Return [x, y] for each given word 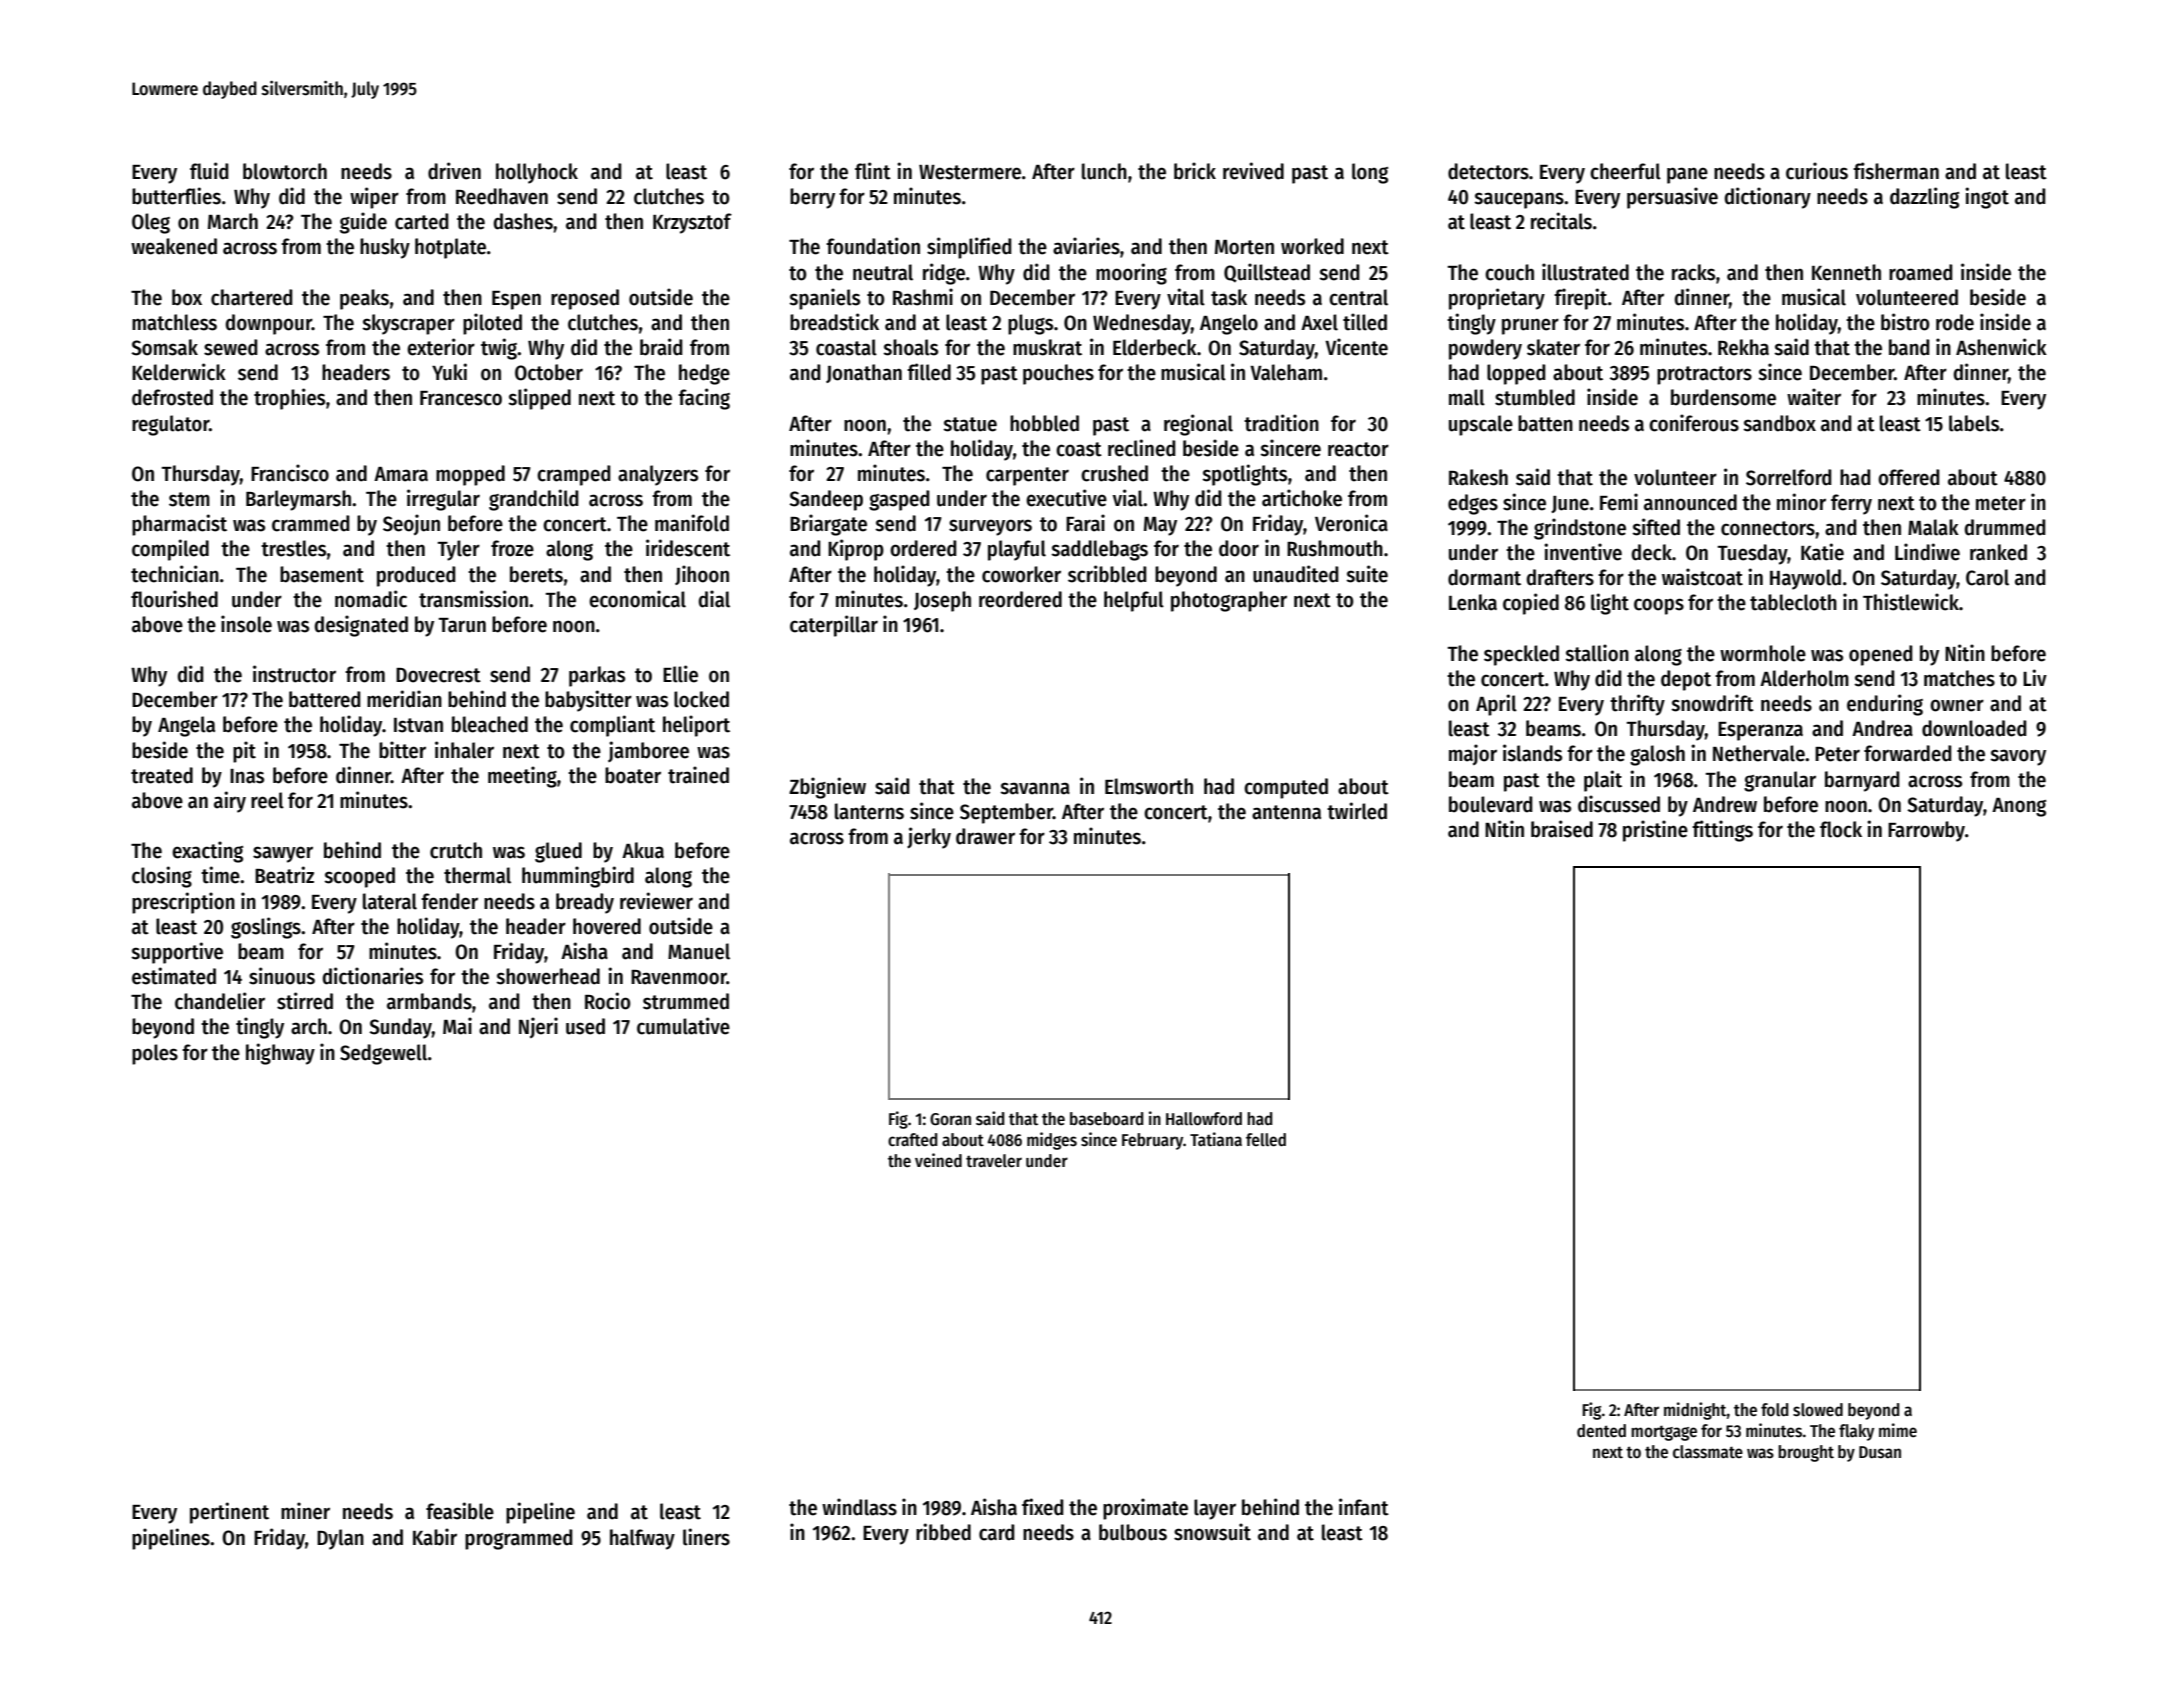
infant [1364, 1507]
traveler [994, 1161]
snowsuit [1212, 1532]
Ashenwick [2001, 347]
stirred [305, 1001]
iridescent [688, 548]
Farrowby [1926, 831]
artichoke [1302, 498]
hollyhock [537, 173]
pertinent [229, 1513]
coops [1659, 606]
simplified [969, 248]
